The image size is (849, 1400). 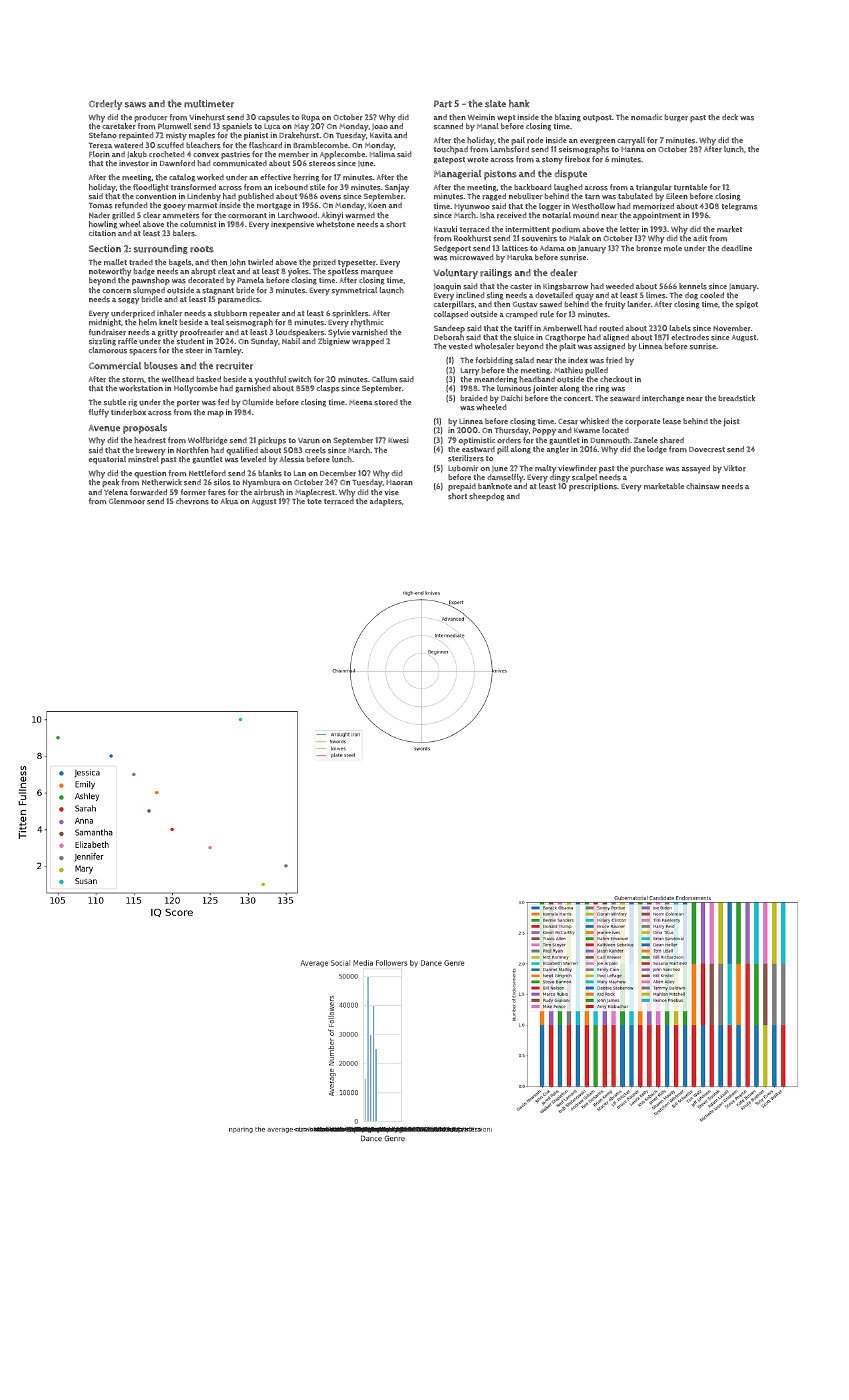 What do you see at coordinates (135, 105) in the page?
I see `saws` at bounding box center [135, 105].
